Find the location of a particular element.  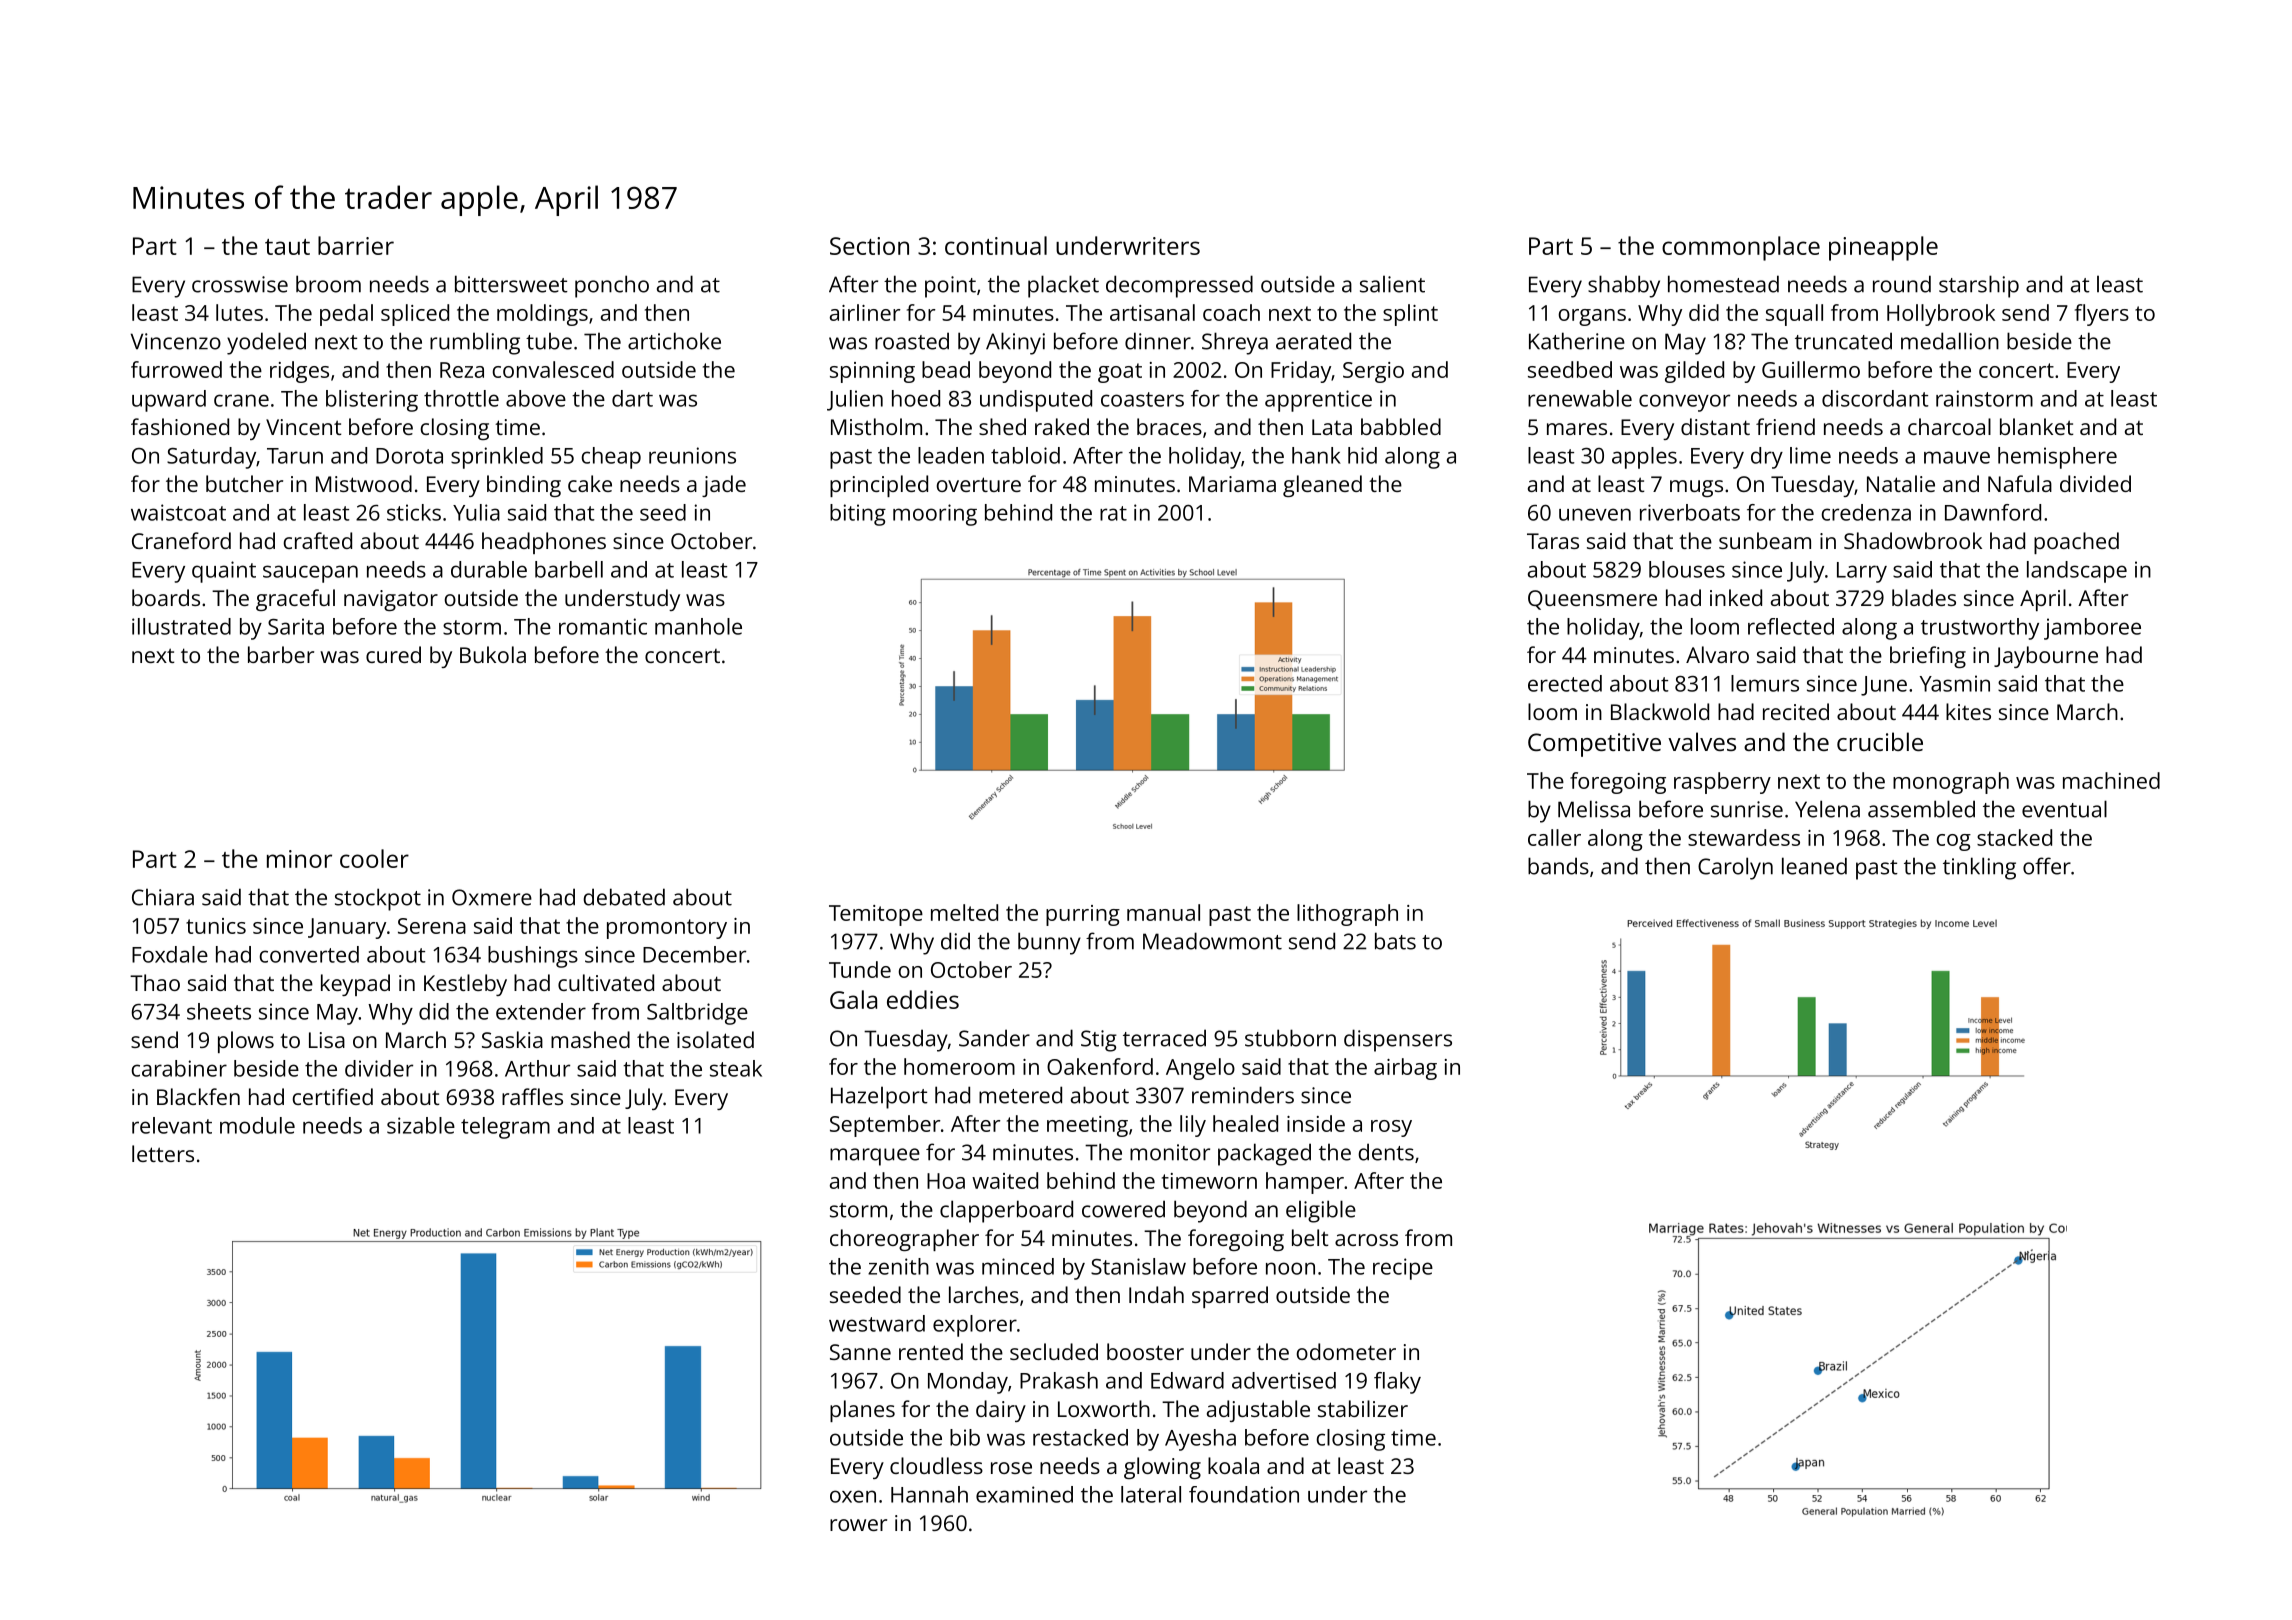

taut is located at coordinates (287, 247).
